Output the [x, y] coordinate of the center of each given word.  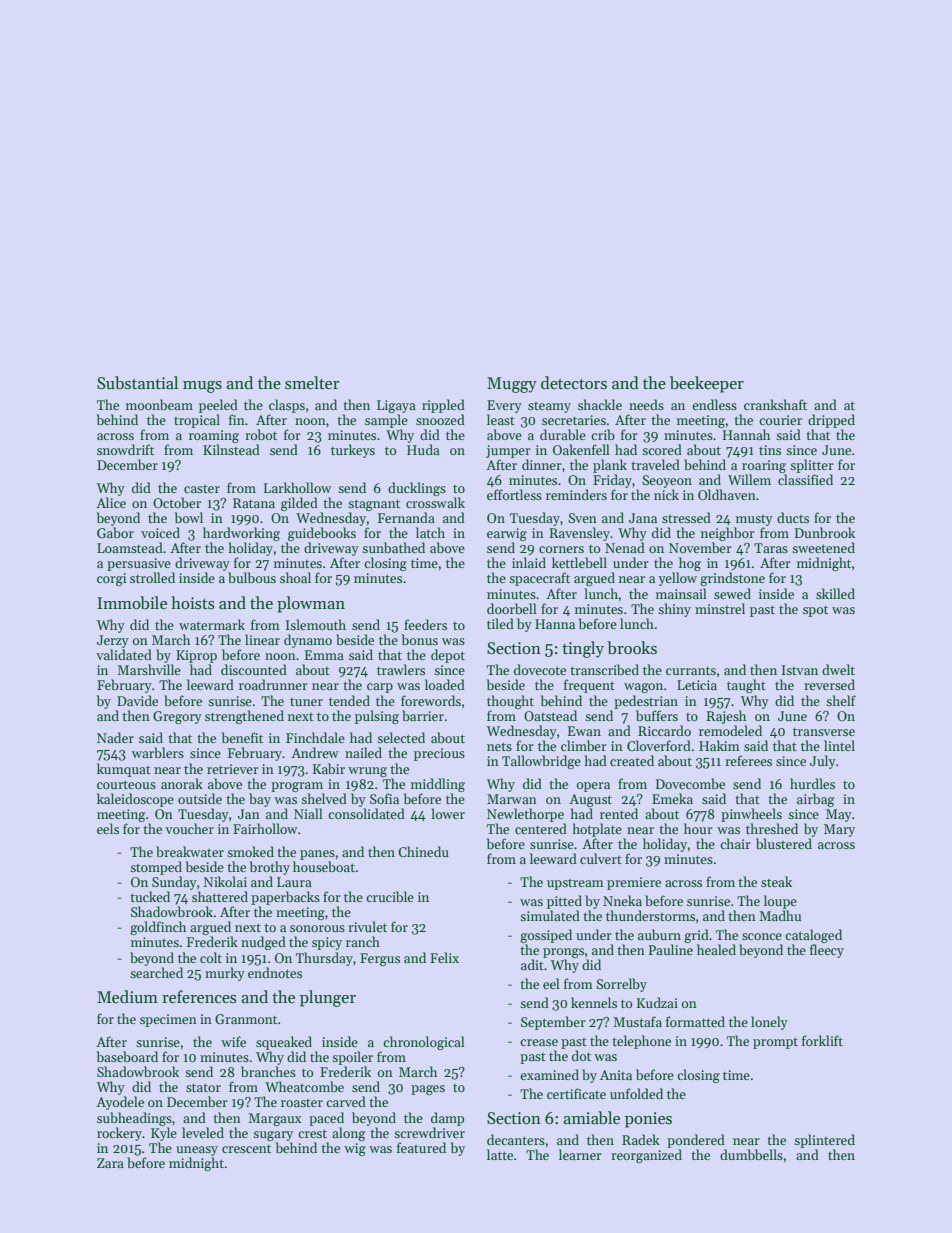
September [553, 1023]
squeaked [284, 1043]
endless [714, 404]
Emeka [672, 798]
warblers [158, 752]
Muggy [512, 385]
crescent [246, 1148]
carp [380, 688]
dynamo [308, 641]
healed [716, 949]
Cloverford [659, 745]
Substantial [137, 383]
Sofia [384, 798]
